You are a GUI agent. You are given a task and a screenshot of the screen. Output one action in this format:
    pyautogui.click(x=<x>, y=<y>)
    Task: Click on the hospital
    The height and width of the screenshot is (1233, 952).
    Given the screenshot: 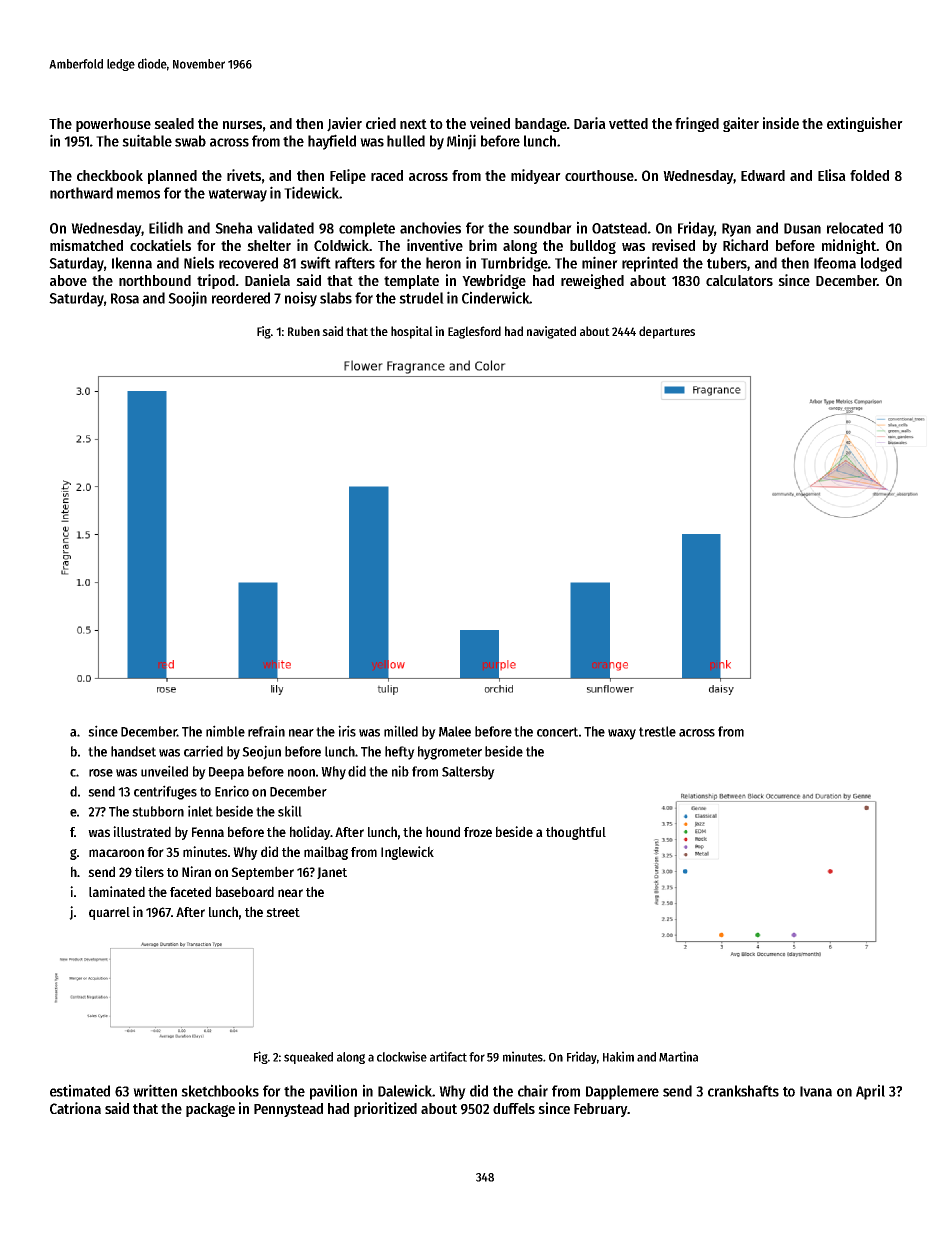 What is the action you would take?
    pyautogui.click(x=412, y=332)
